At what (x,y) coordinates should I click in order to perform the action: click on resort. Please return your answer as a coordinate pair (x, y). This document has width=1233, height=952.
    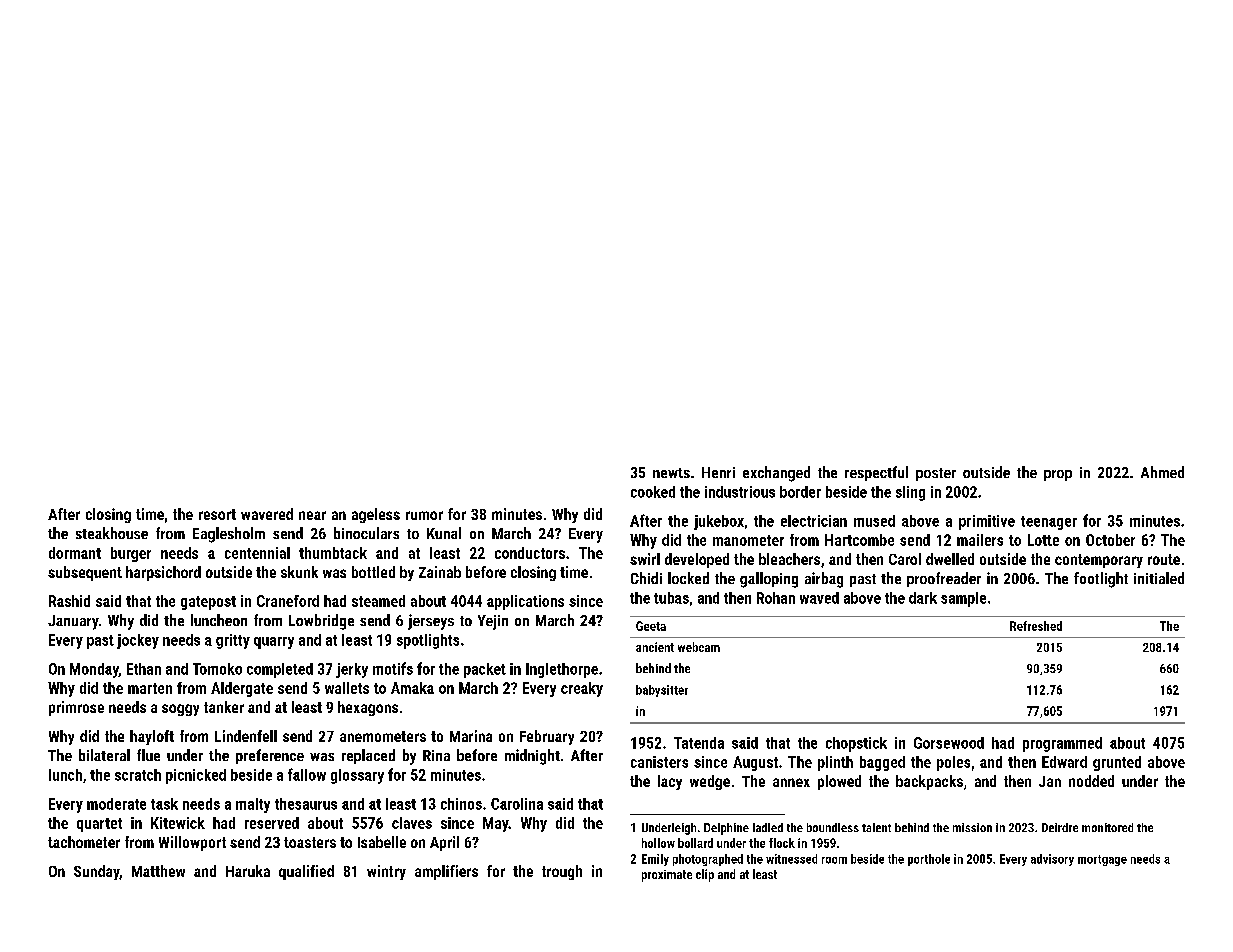
    Looking at the image, I should click on (217, 514).
